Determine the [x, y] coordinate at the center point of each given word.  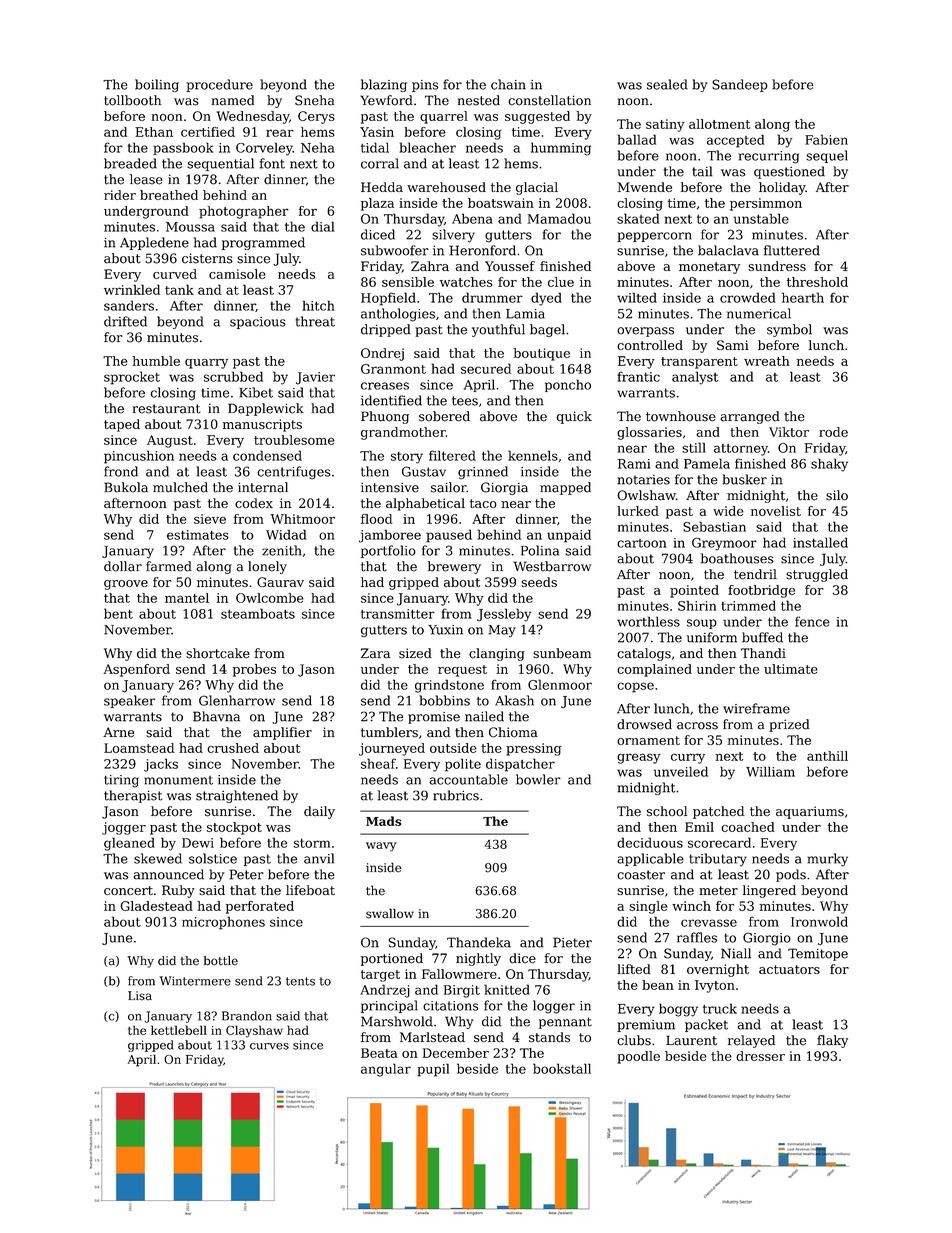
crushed [233, 748]
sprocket [132, 378]
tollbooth [132, 100]
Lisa [140, 996]
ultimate [791, 669]
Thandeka [479, 942]
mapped [565, 488]
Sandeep [740, 85]
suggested [537, 117]
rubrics [456, 795]
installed [820, 542]
